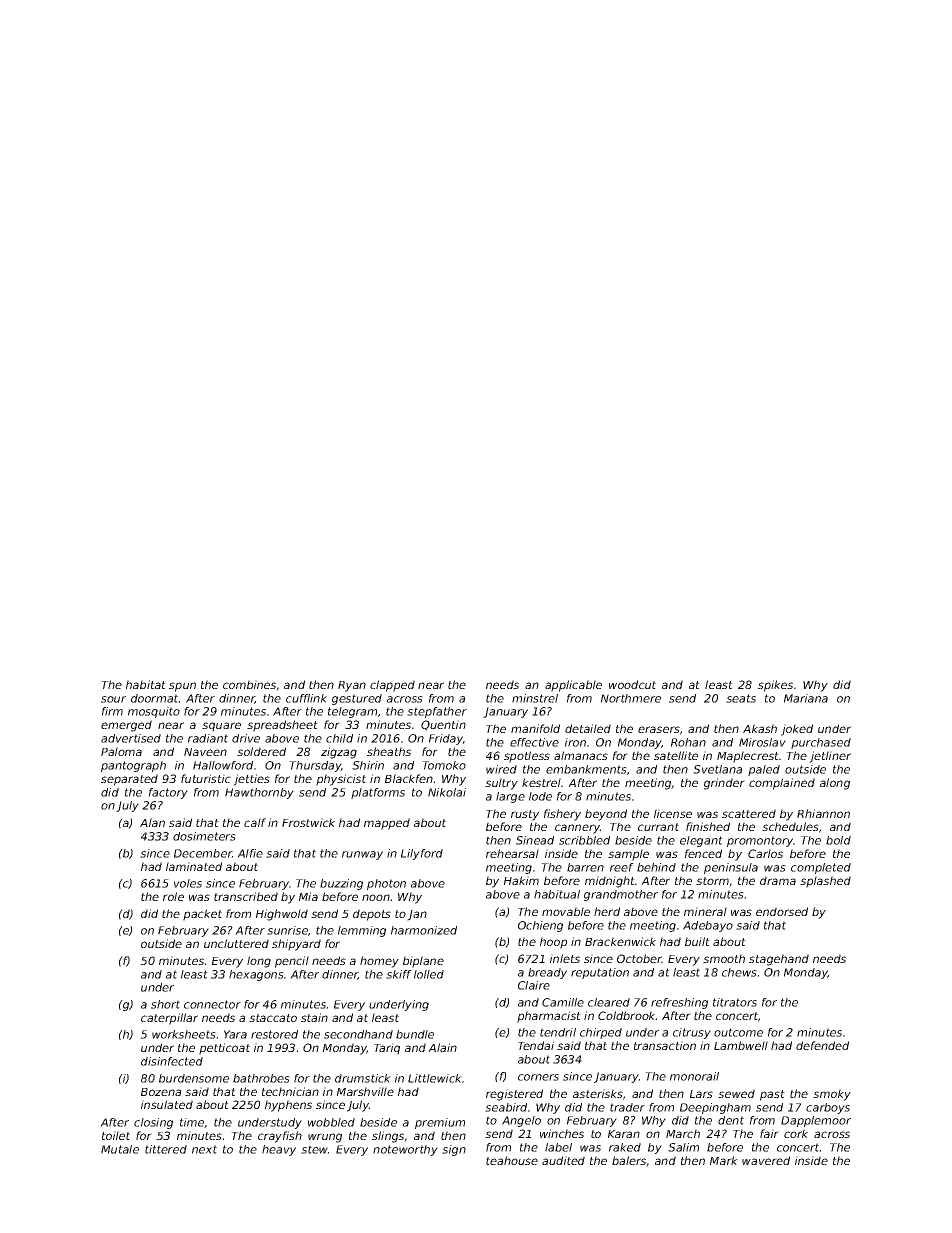 The height and width of the image is (1233, 952). What do you see at coordinates (573, 686) in the image?
I see `applicable` at bounding box center [573, 686].
